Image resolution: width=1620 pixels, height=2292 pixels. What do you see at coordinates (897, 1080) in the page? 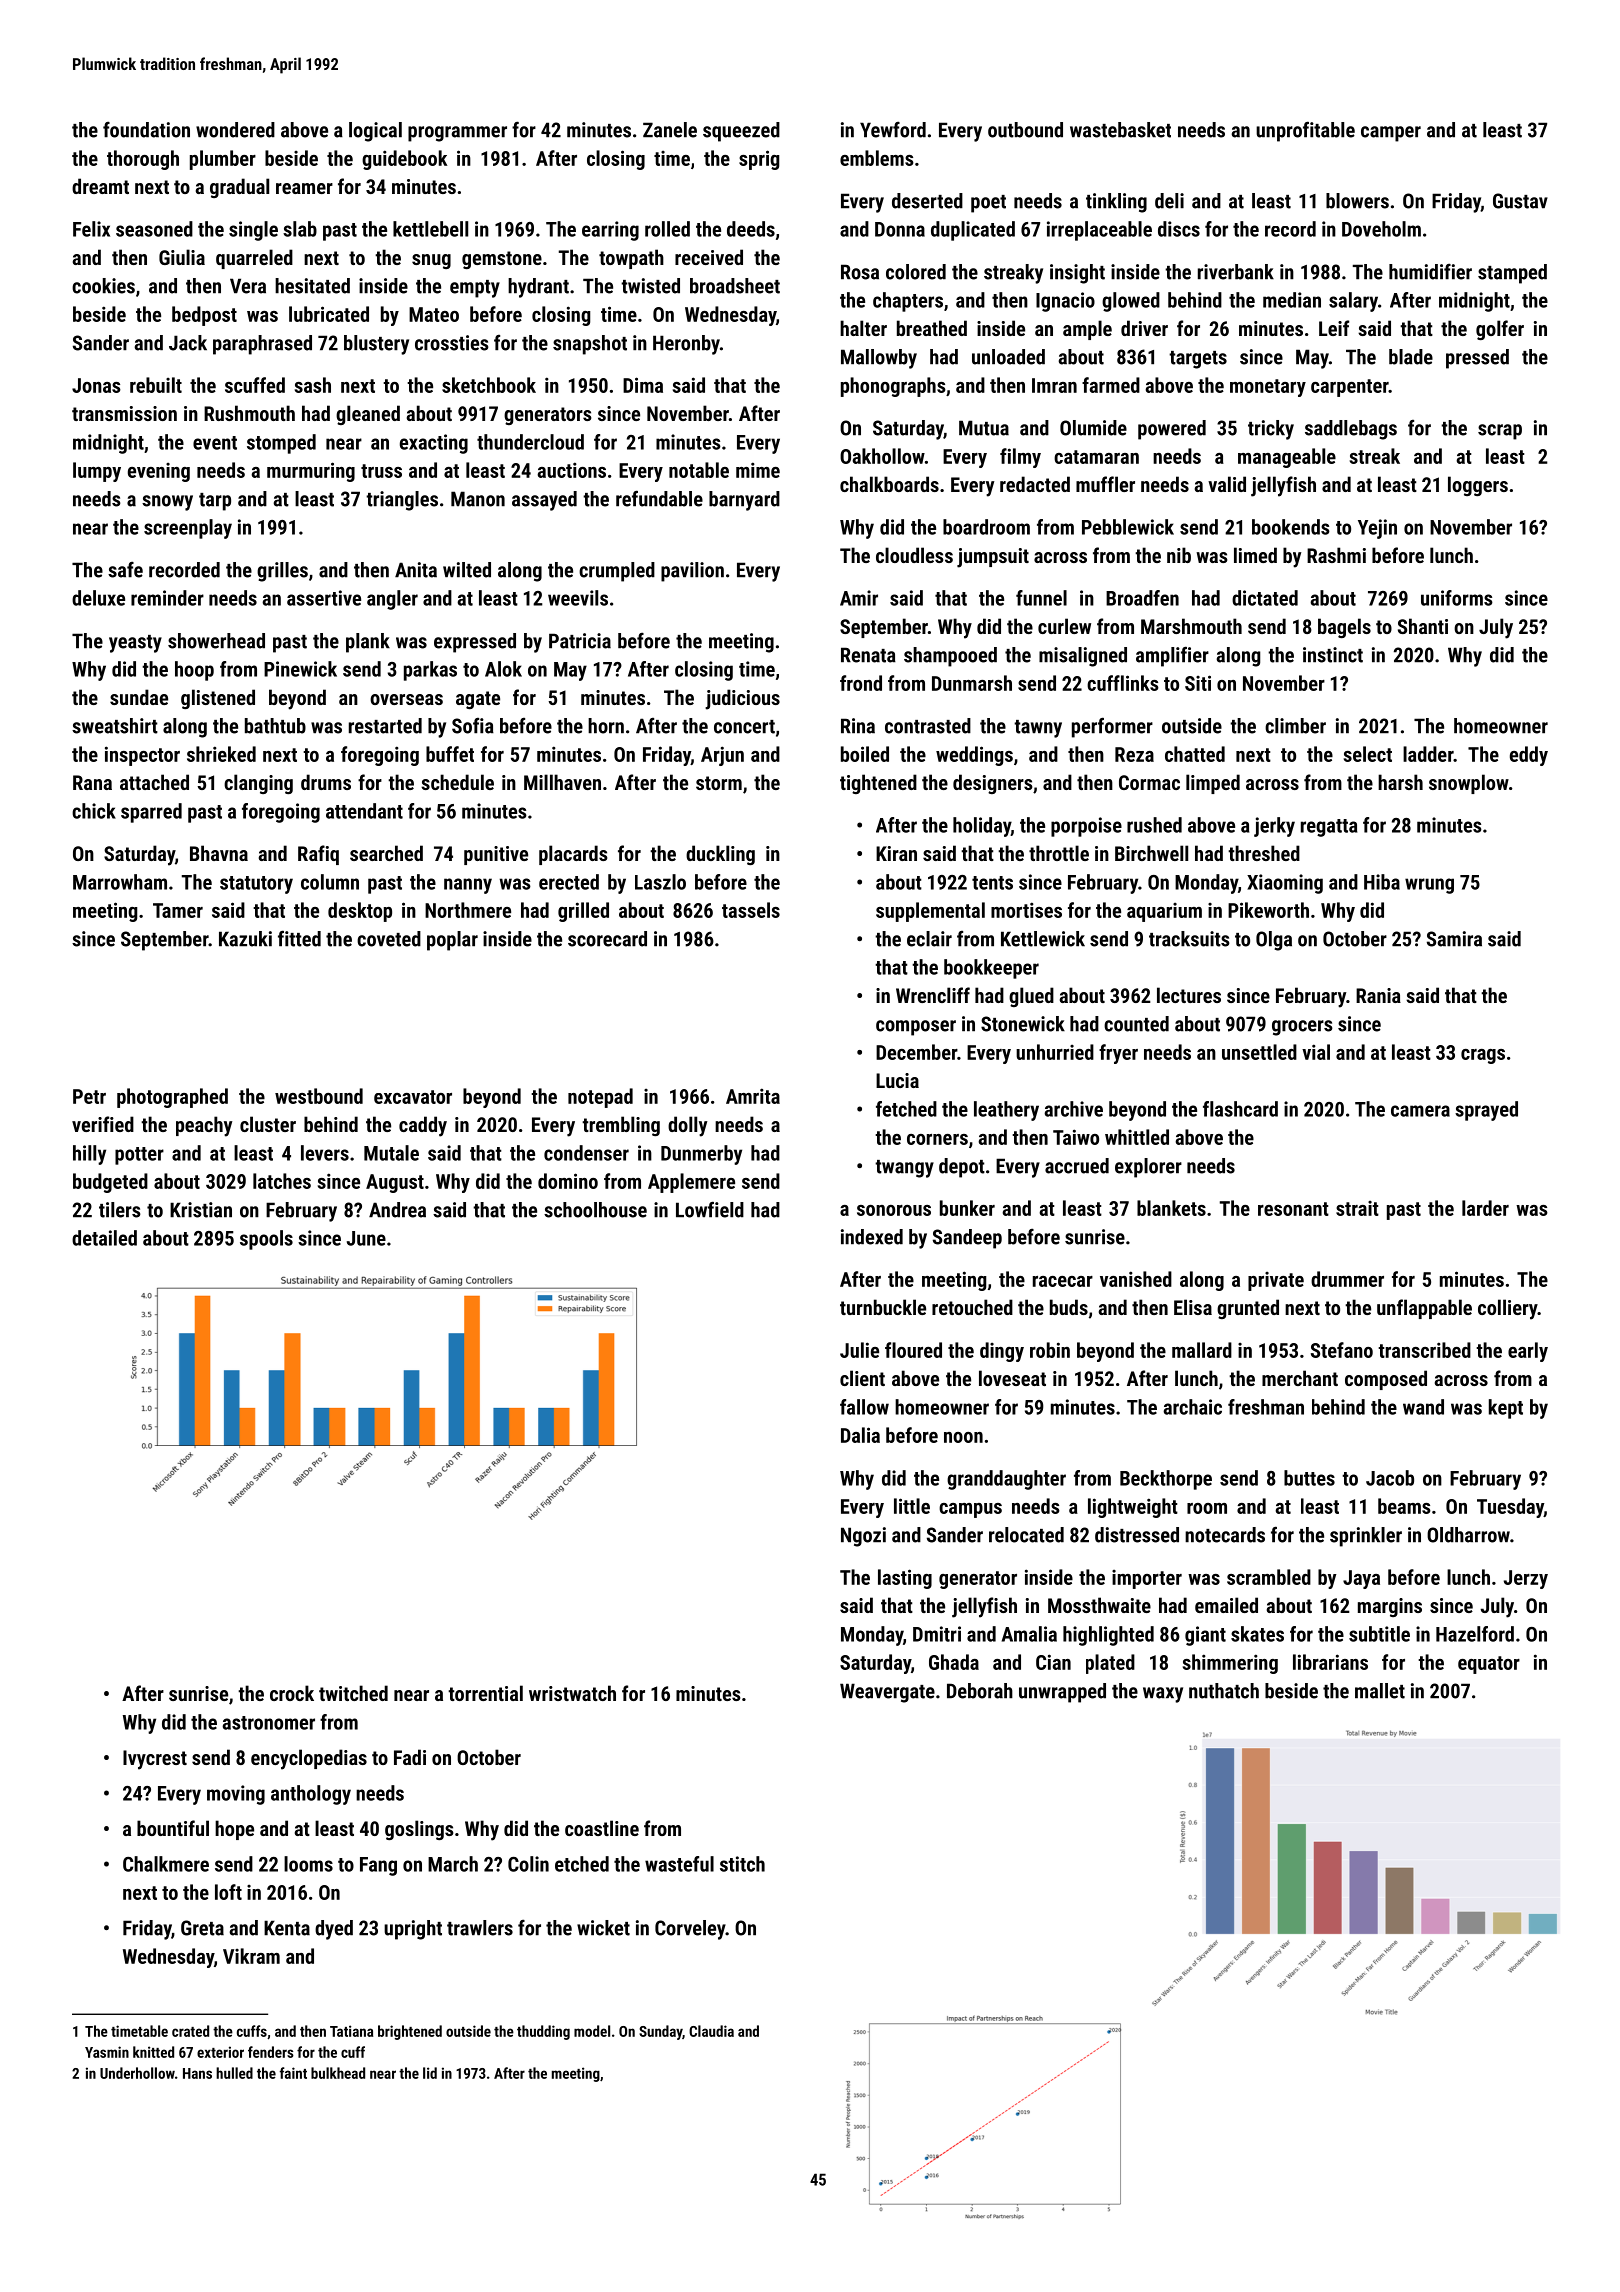
I see `Lucia` at bounding box center [897, 1080].
